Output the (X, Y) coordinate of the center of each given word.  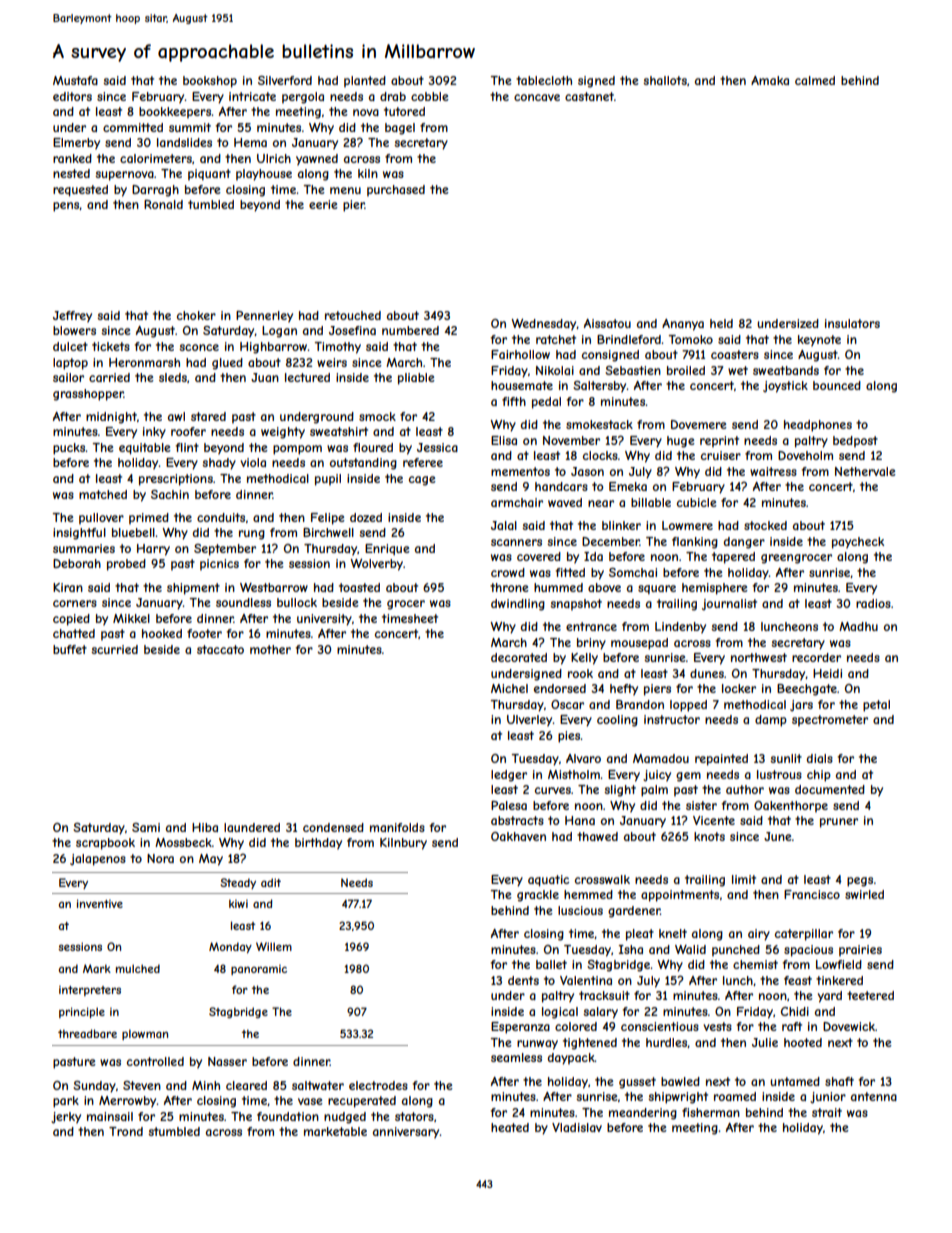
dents (523, 980)
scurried (114, 649)
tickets (111, 346)
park (66, 1102)
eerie (323, 204)
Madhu (858, 626)
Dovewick (849, 1026)
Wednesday (544, 325)
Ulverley (530, 721)
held (721, 323)
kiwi (238, 904)
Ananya (683, 325)
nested (71, 173)
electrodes (378, 1085)
